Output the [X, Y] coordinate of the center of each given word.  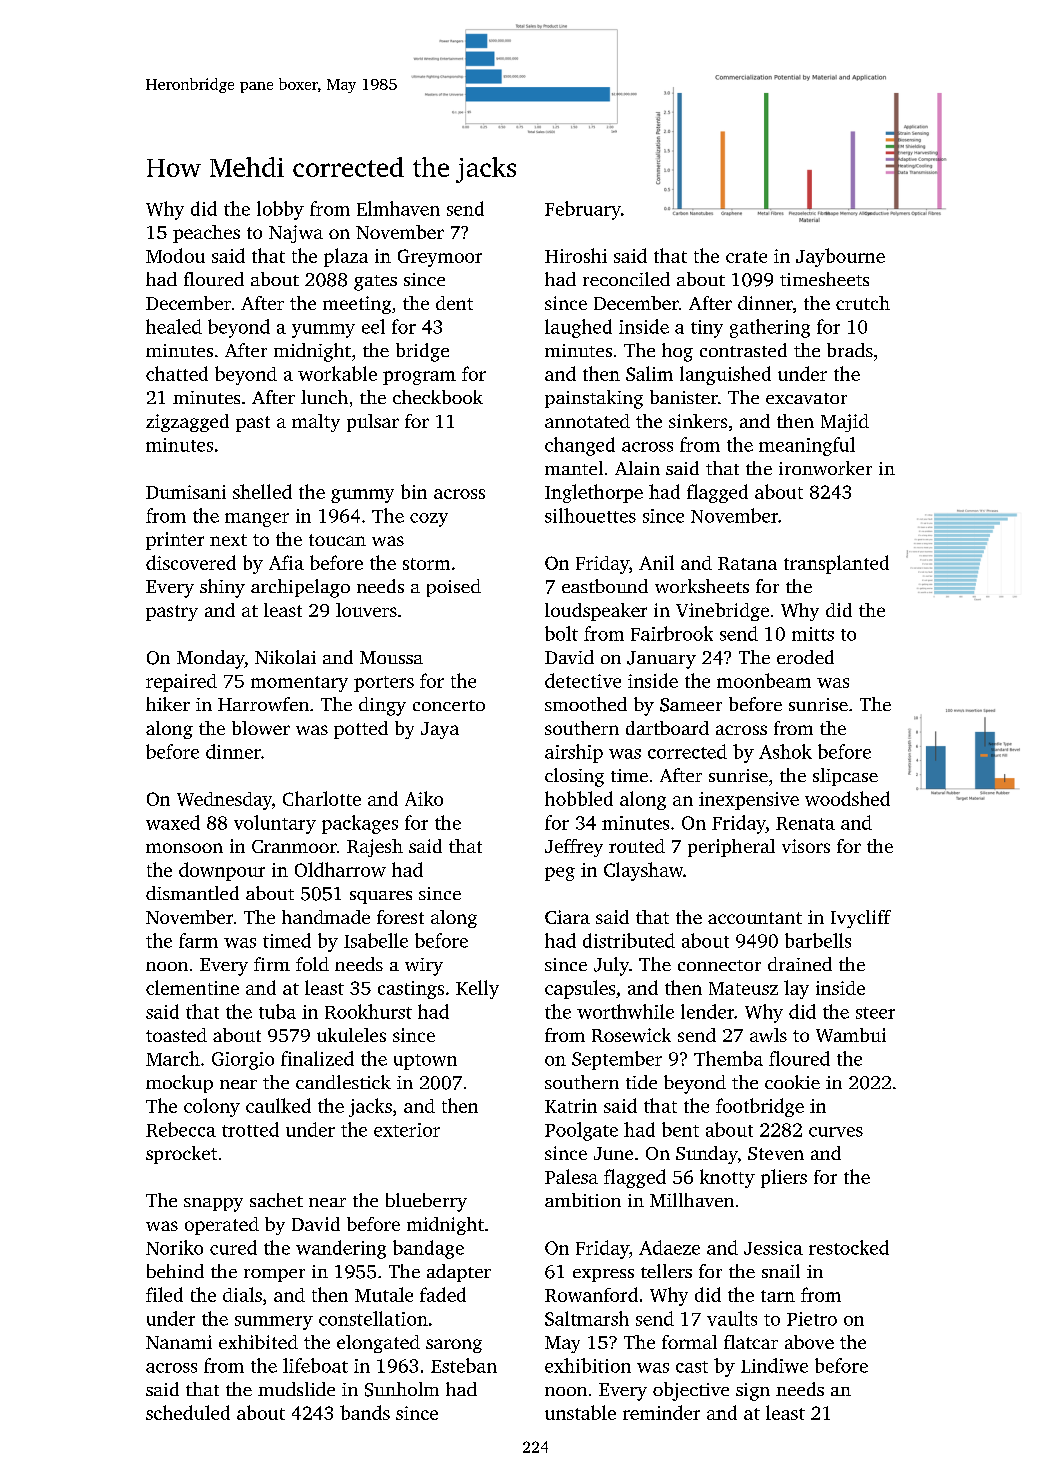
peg [560, 874]
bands [365, 1412]
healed [174, 326]
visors [806, 846]
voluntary [275, 824]
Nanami [179, 1342]
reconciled [626, 279]
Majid [845, 423]
